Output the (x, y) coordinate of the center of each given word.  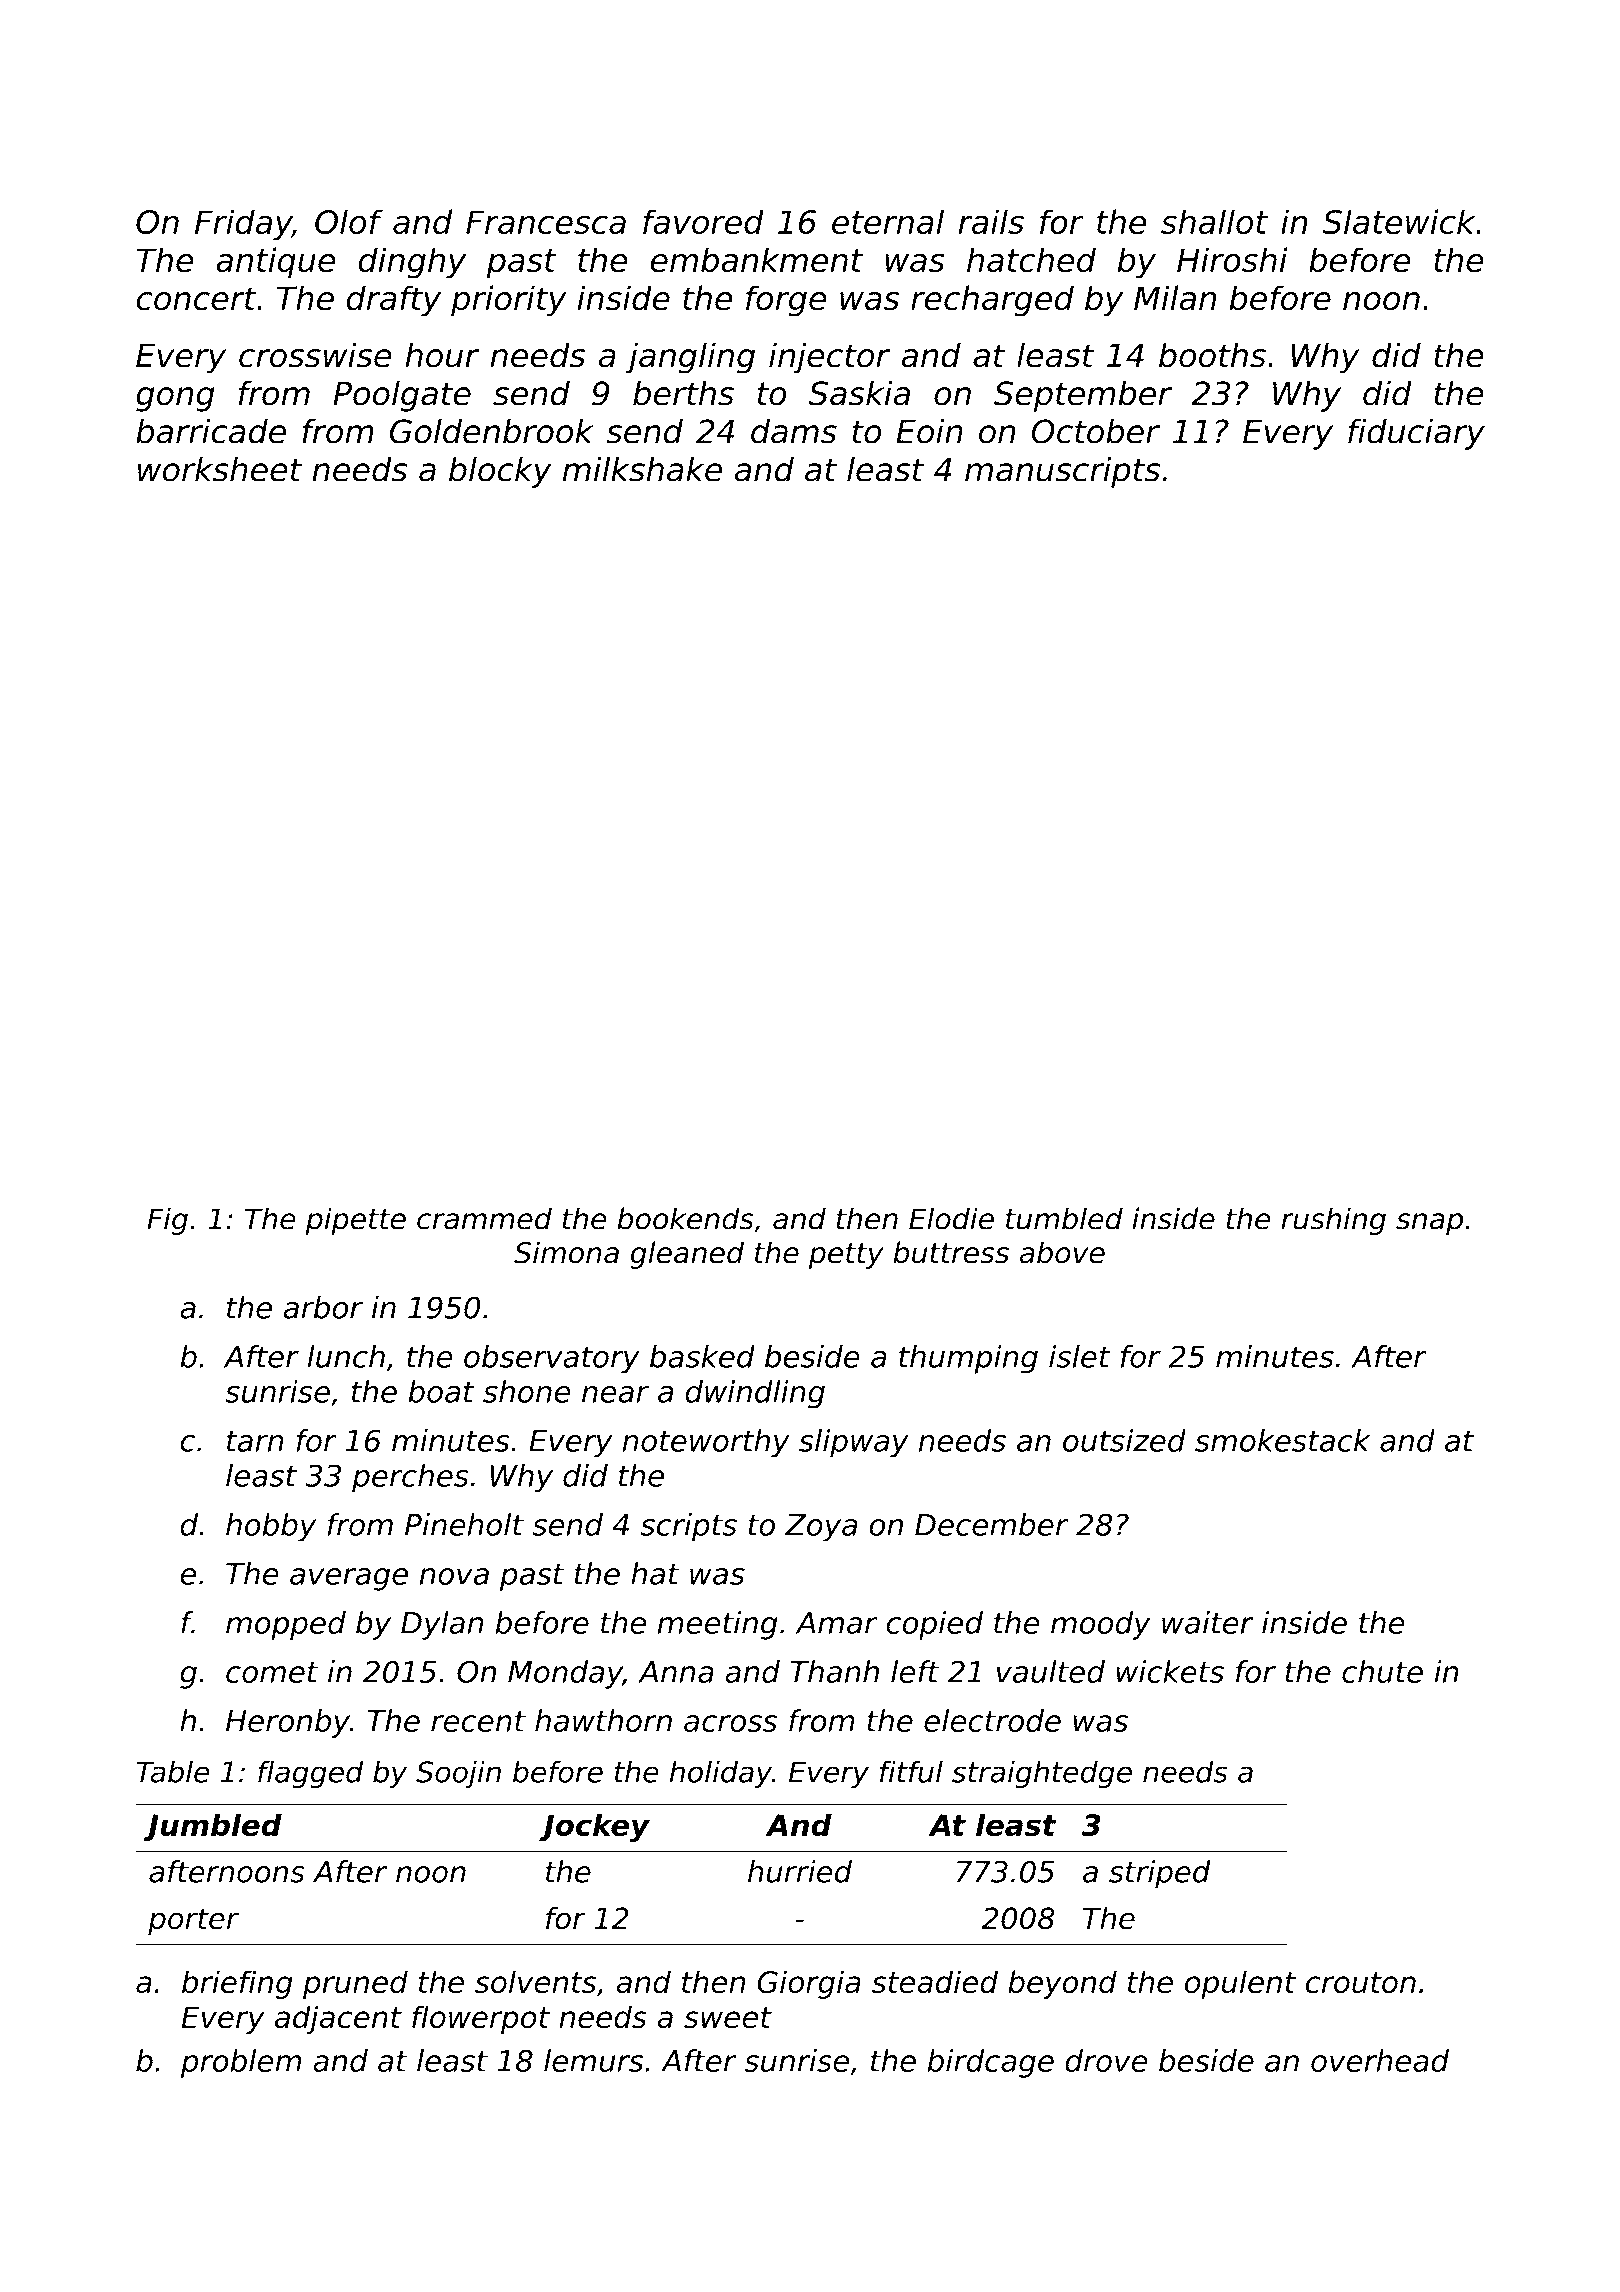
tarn (255, 1441)
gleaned (687, 1255)
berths (683, 393)
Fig (167, 1221)
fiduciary (1416, 434)
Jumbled (212, 1827)
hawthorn (603, 1720)
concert (196, 299)
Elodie (951, 1218)
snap (1429, 1224)
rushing (1333, 1221)
